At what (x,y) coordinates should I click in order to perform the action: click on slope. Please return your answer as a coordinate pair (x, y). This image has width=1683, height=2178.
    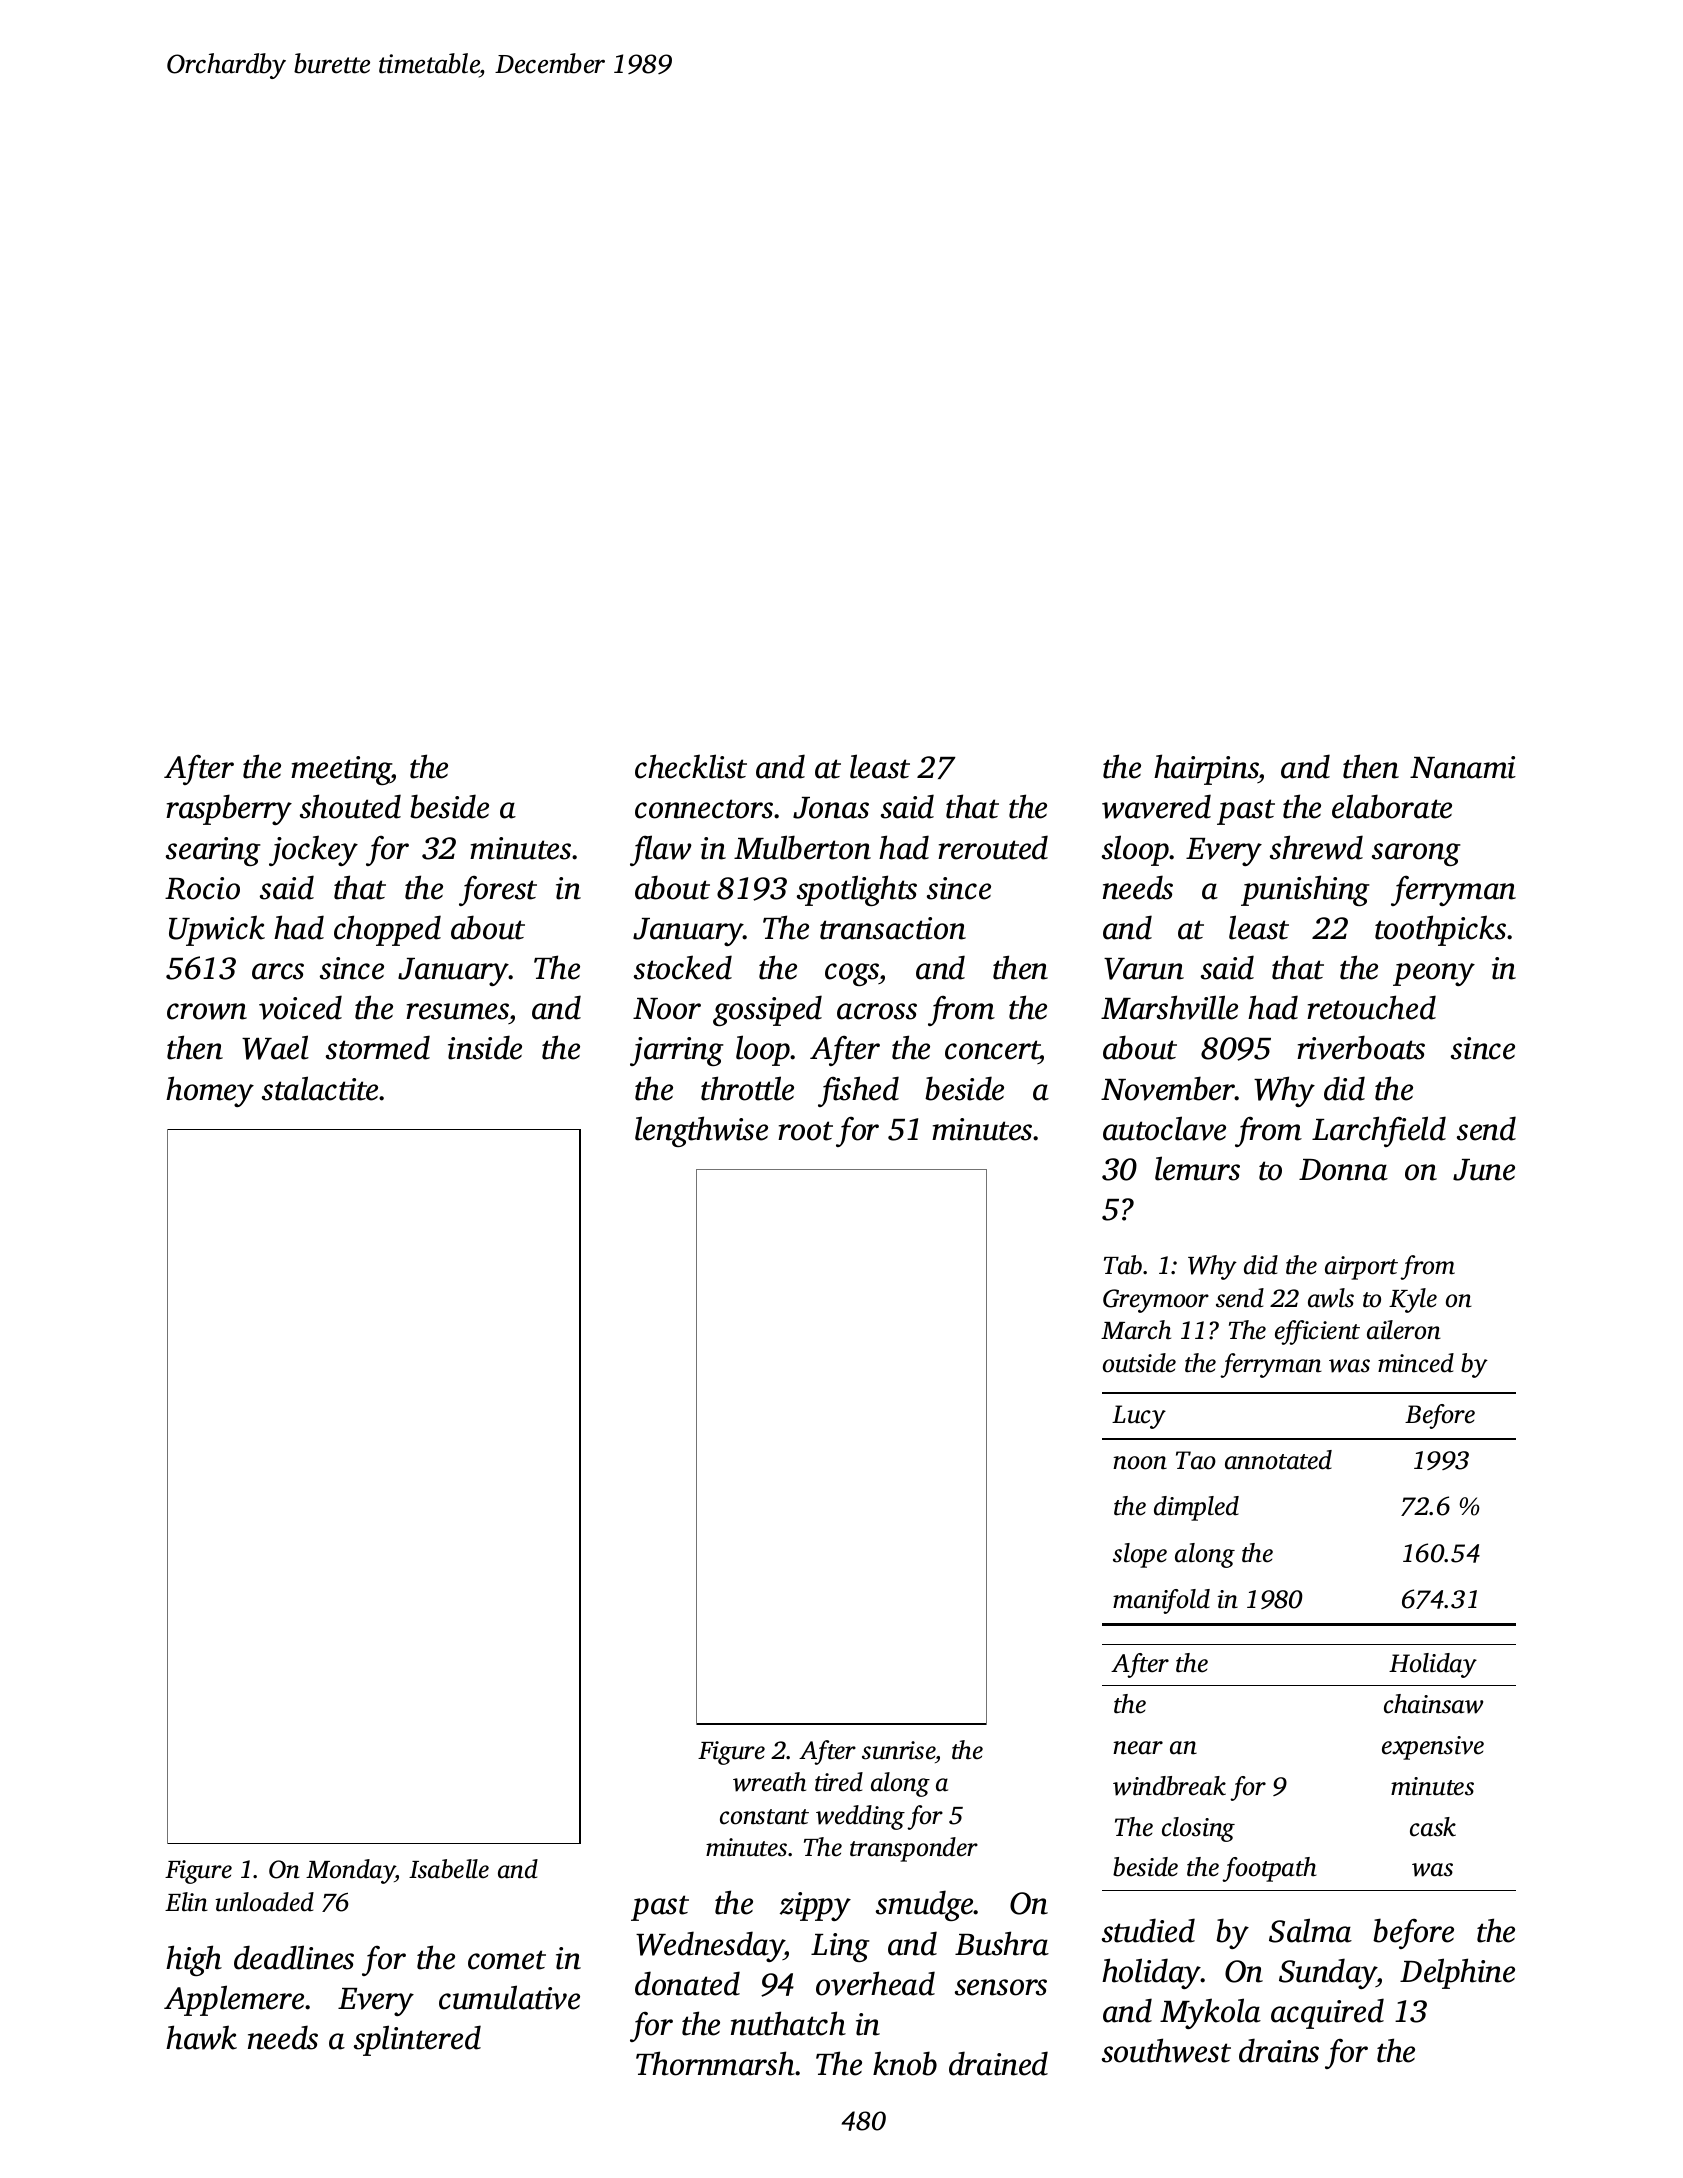
    Looking at the image, I should click on (1140, 1555).
